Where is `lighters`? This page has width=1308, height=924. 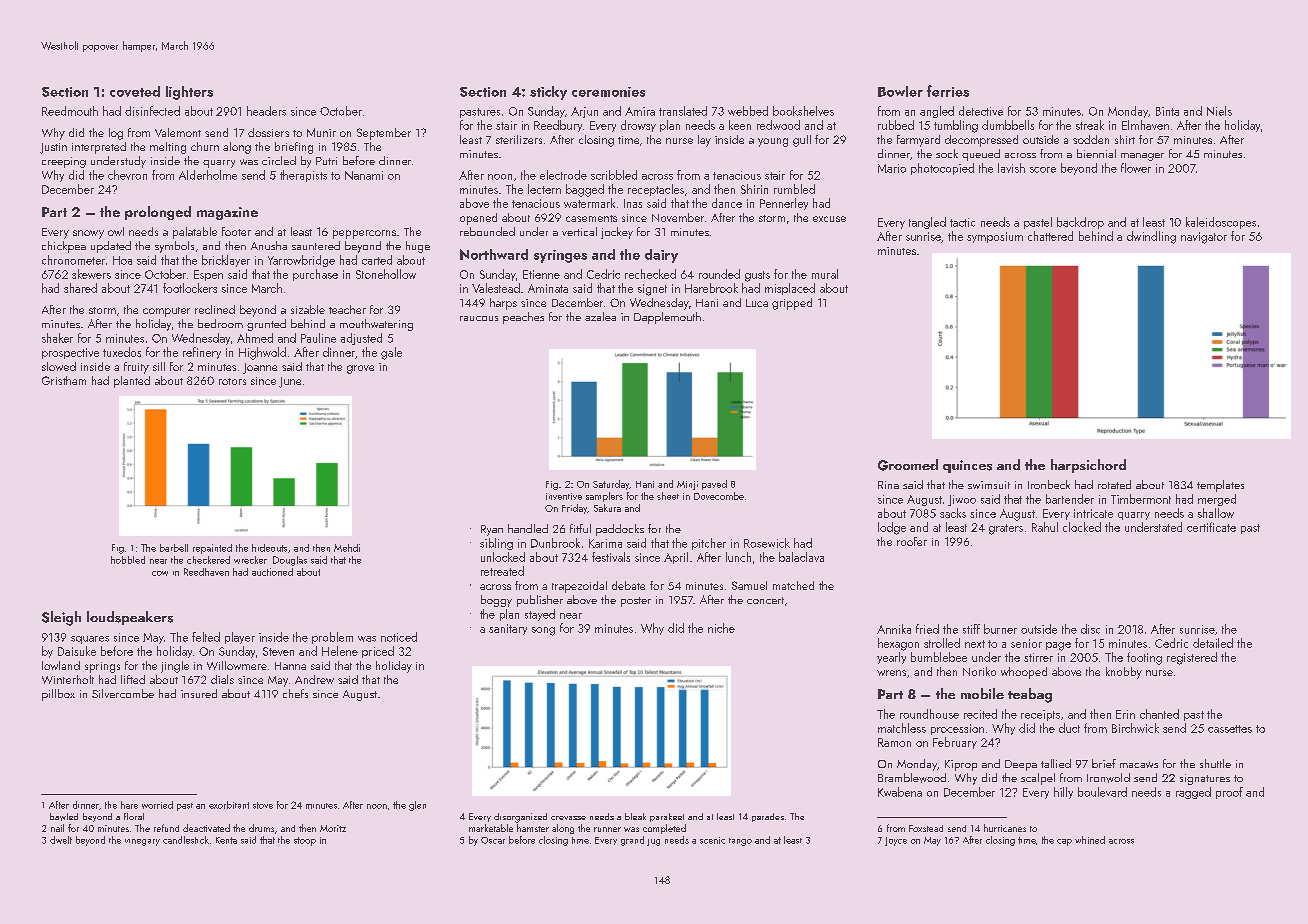
lighters is located at coordinates (189, 93).
